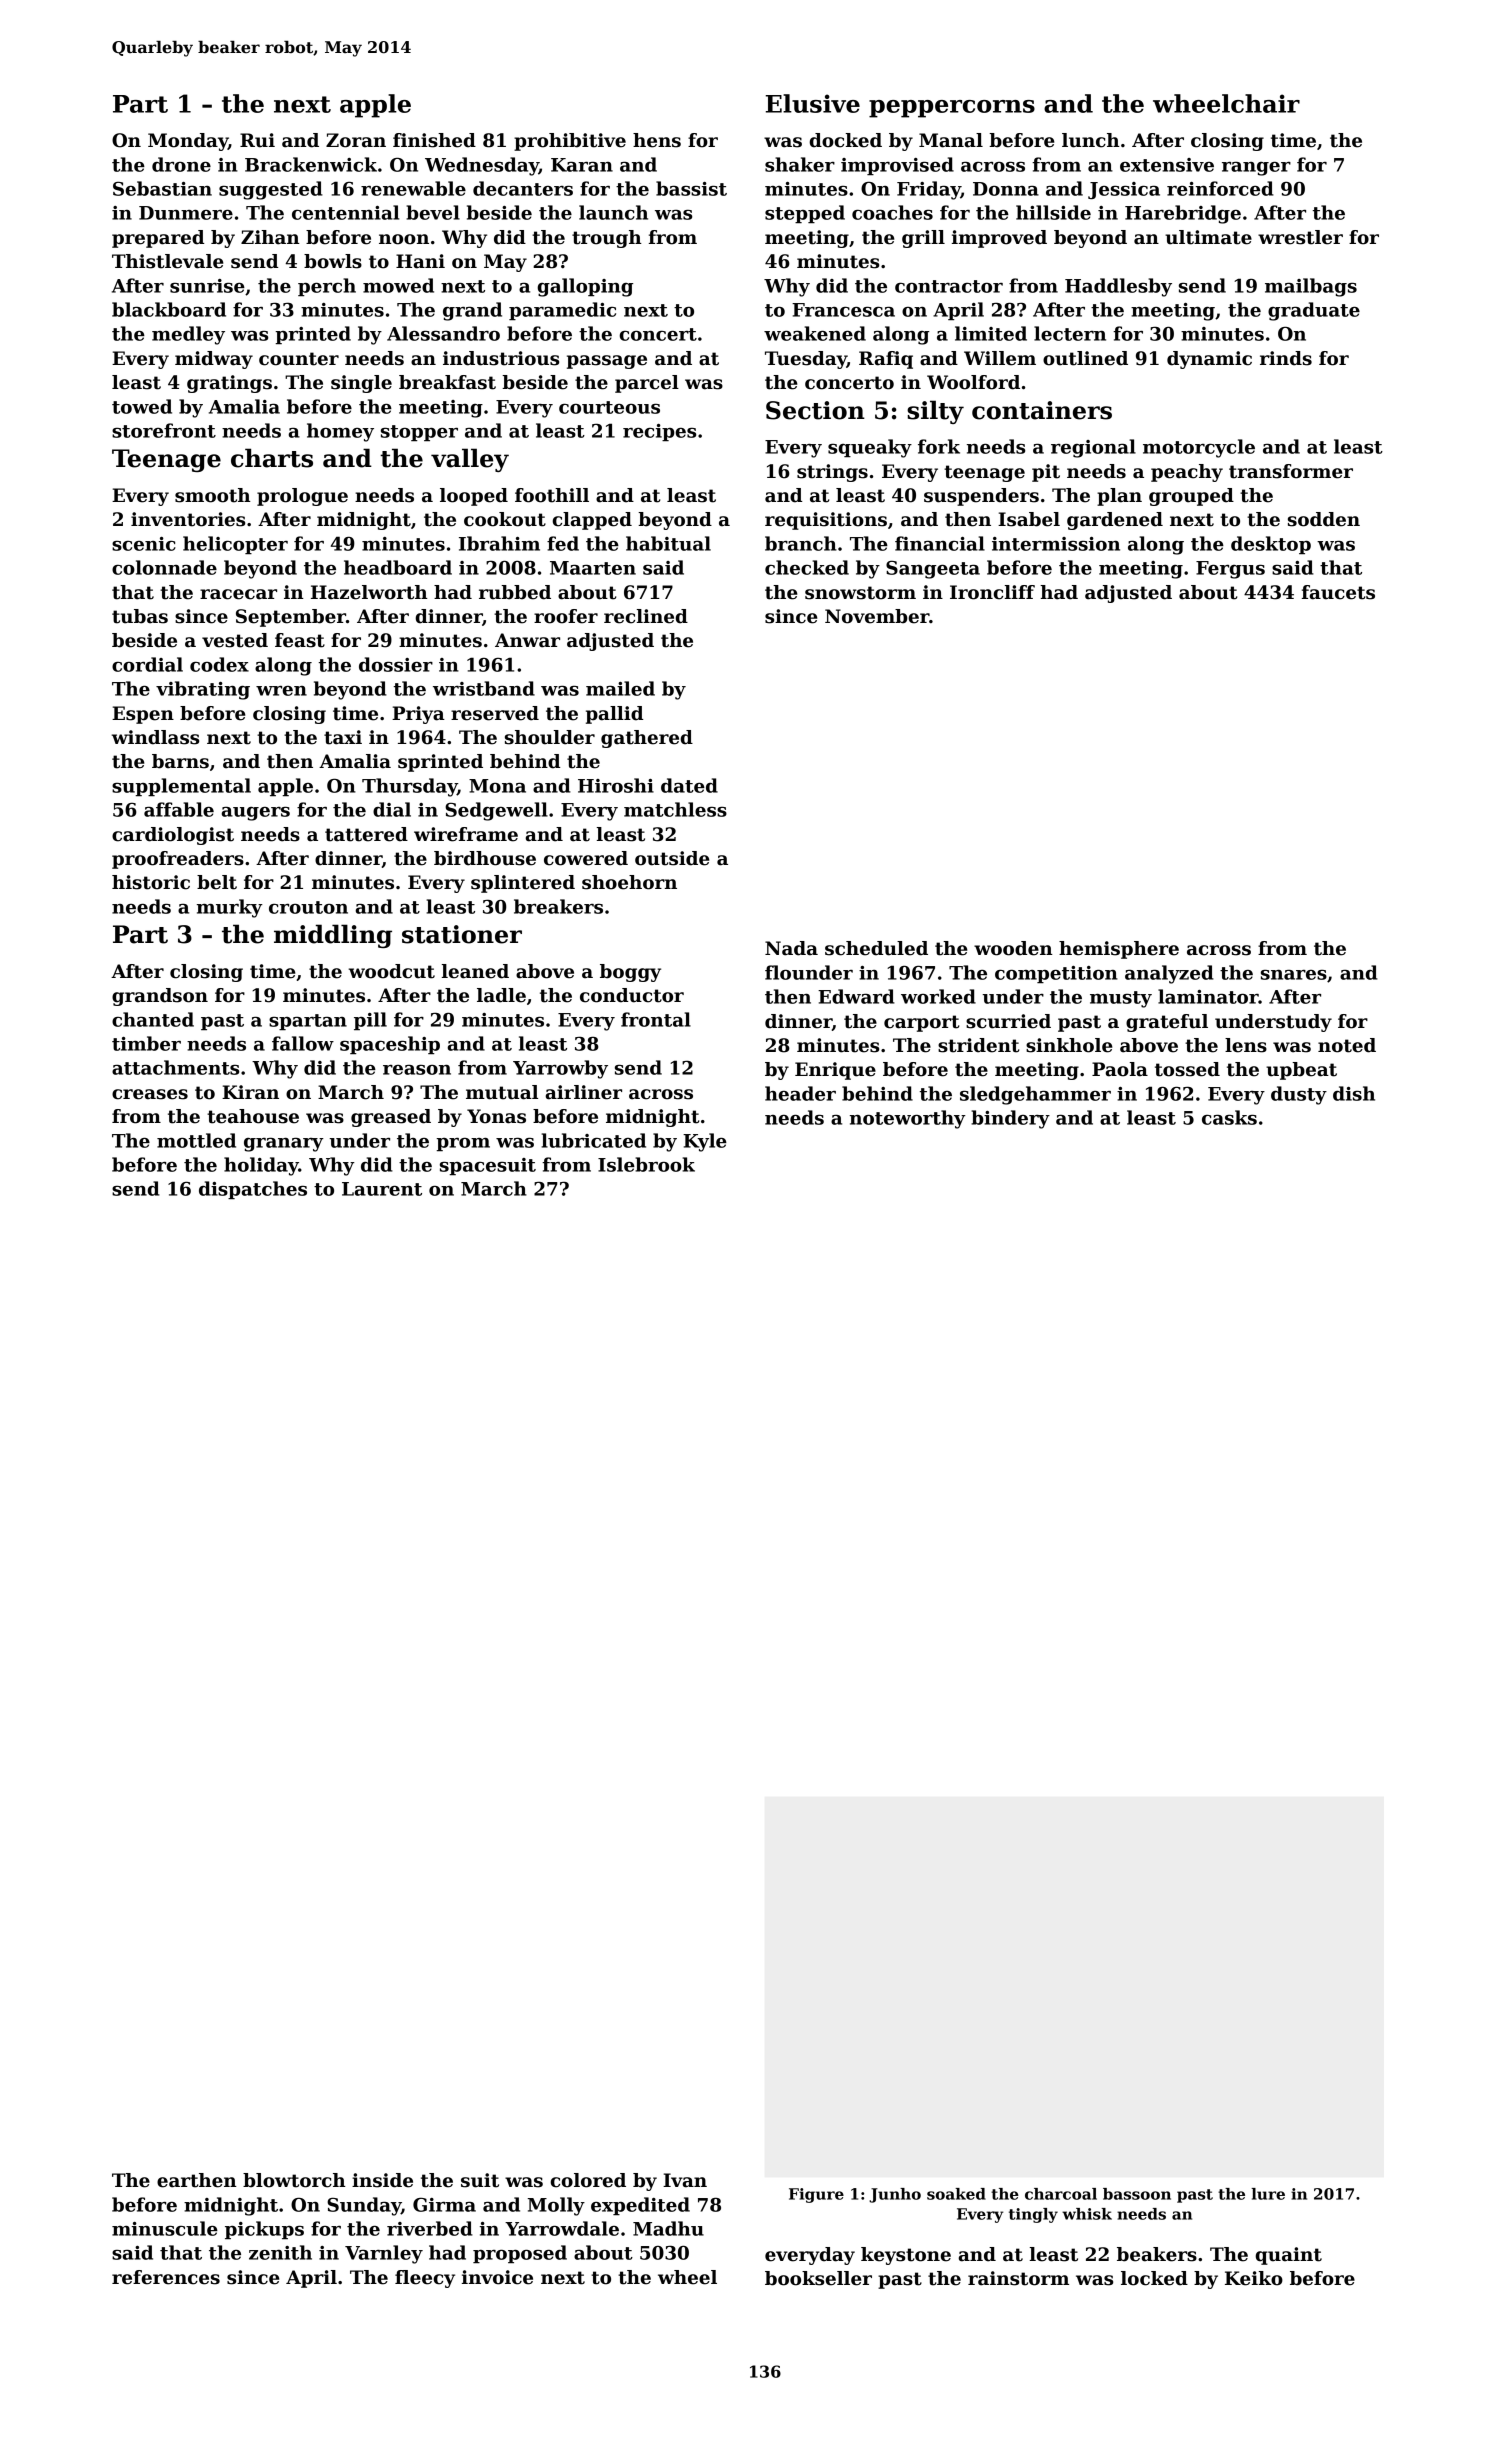 Image resolution: width=1496 pixels, height=2464 pixels. Describe the element at coordinates (1119, 950) in the page. I see `hemisphere` at that location.
